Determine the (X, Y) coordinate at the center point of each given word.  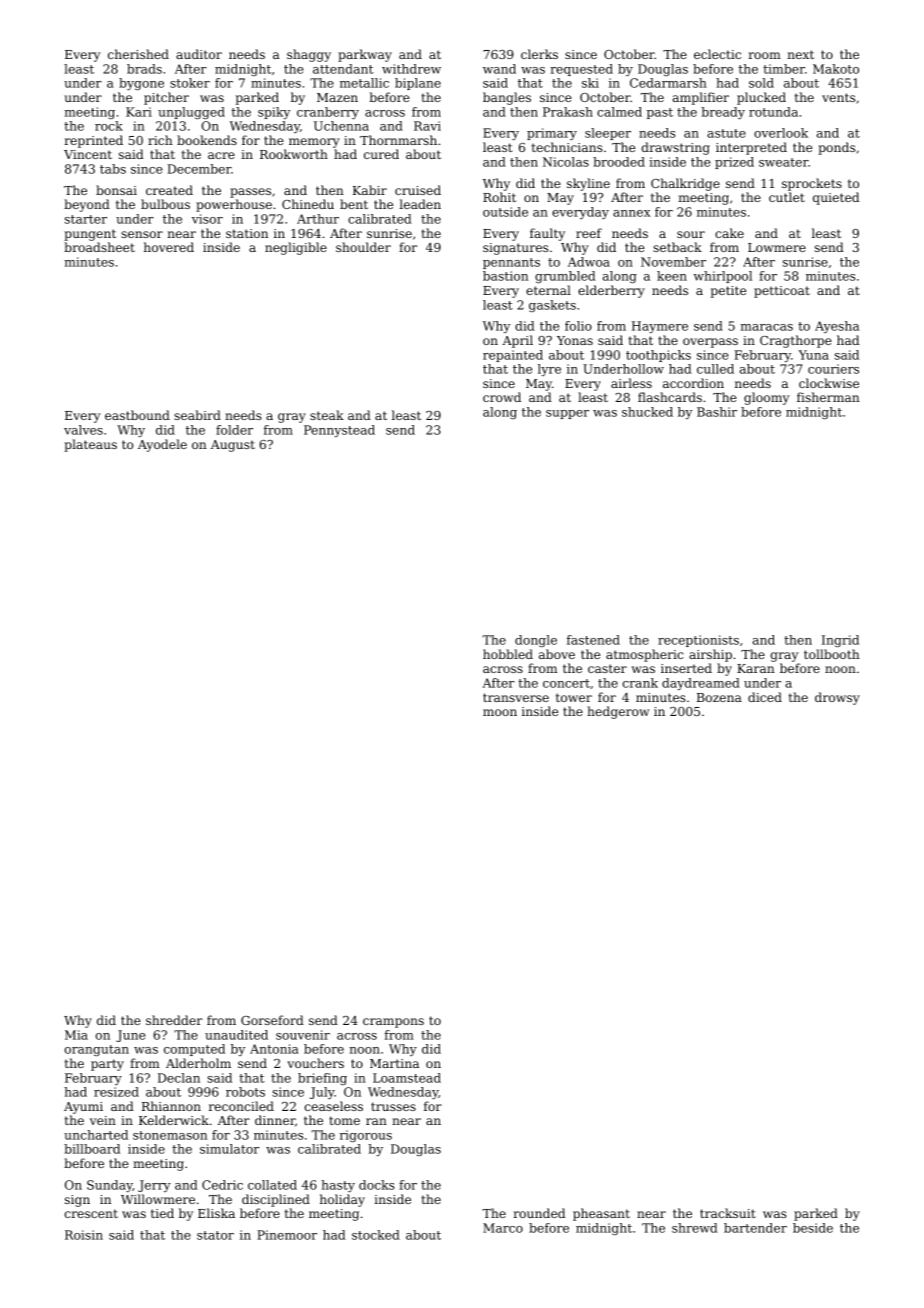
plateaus (90, 445)
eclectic (717, 54)
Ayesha (837, 327)
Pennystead (339, 431)
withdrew (411, 69)
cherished (138, 54)
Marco (503, 1228)
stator (215, 1235)
